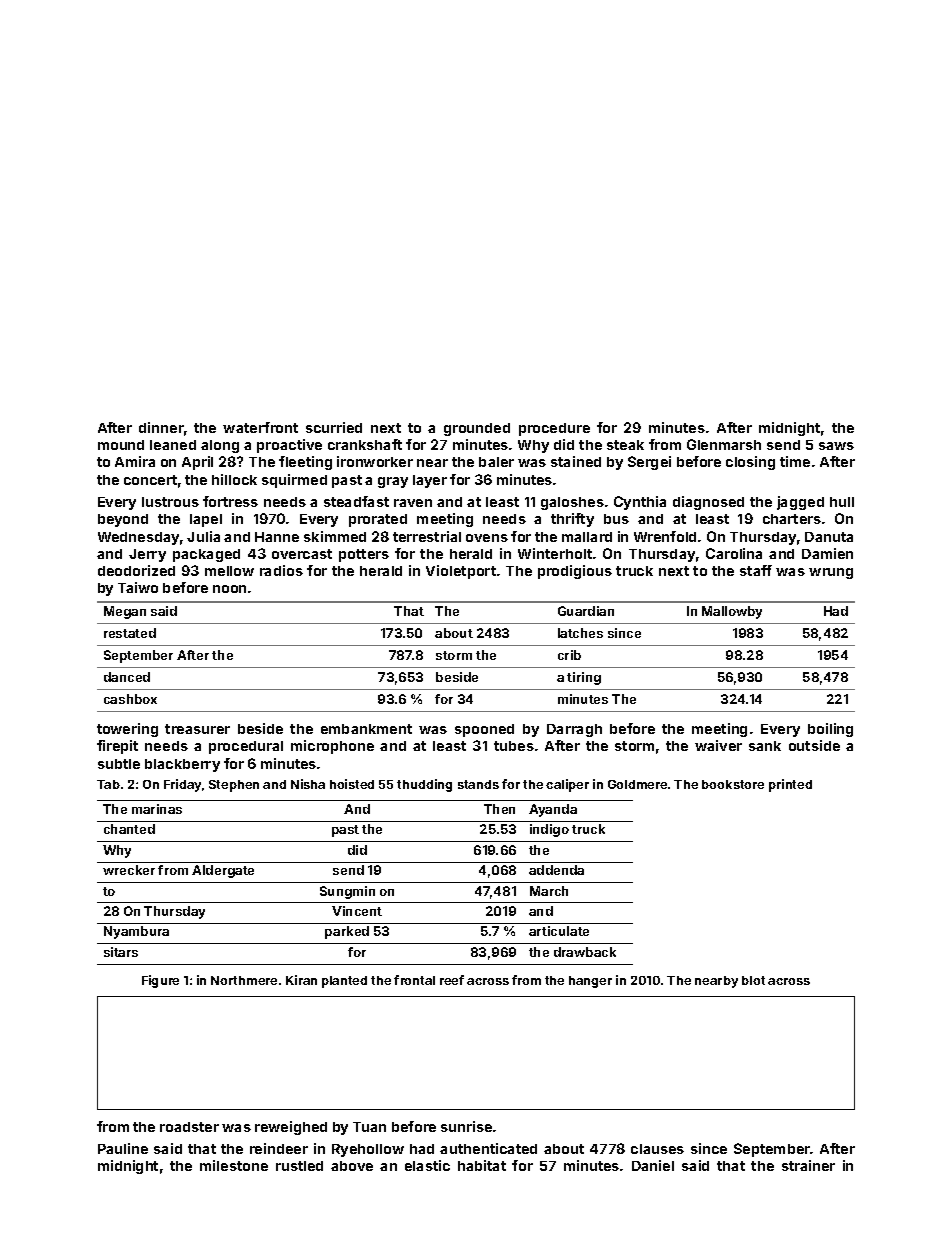 The height and width of the document is (1233, 952). I want to click on rustled, so click(299, 1166).
